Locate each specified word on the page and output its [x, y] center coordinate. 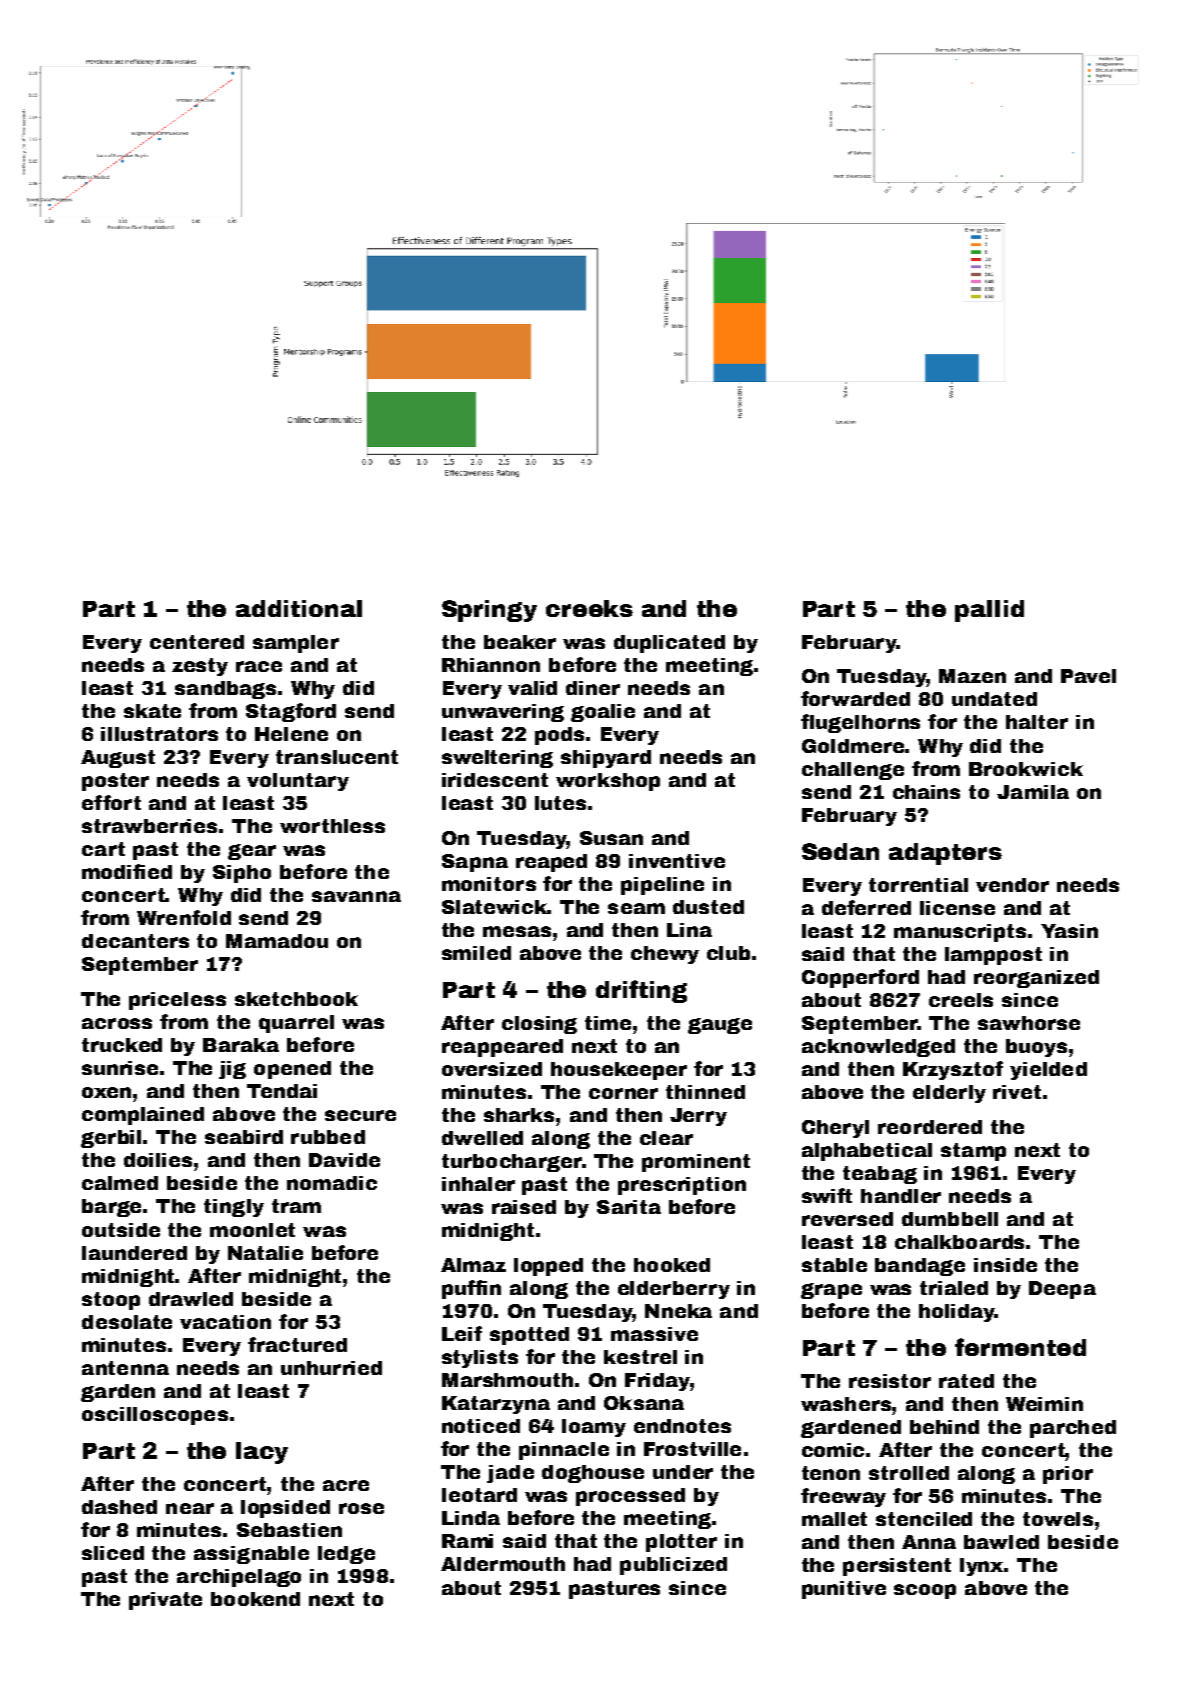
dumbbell [950, 1219]
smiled [476, 953]
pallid [989, 611]
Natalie [265, 1253]
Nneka [678, 1311]
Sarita [629, 1207]
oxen [106, 1092]
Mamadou [277, 941]
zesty [200, 667]
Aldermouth [503, 1564]
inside [1005, 1265]
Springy [489, 611]
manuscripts [960, 933]
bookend [255, 1599]
